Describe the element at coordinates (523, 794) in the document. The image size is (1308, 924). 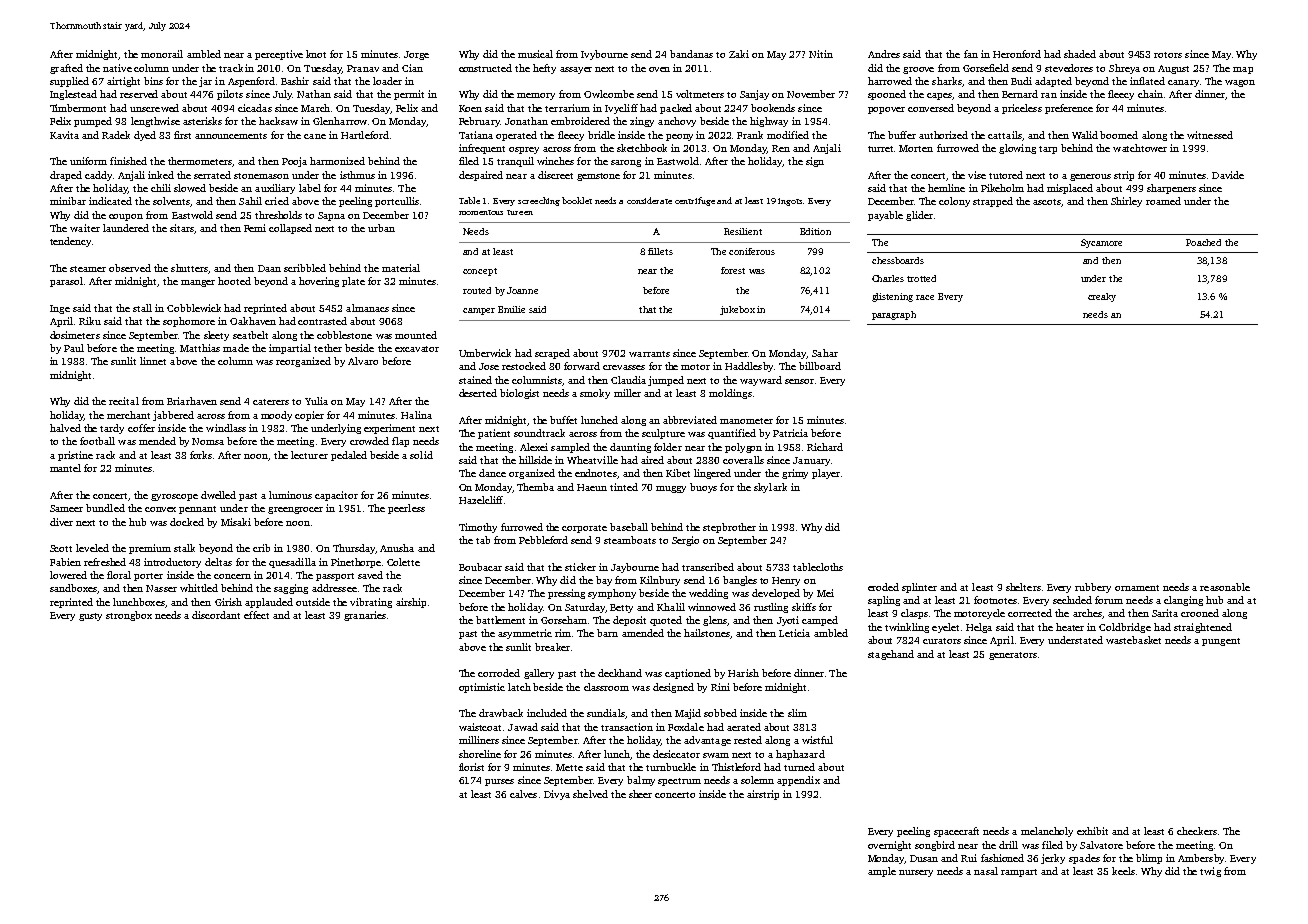
I see `calves` at that location.
